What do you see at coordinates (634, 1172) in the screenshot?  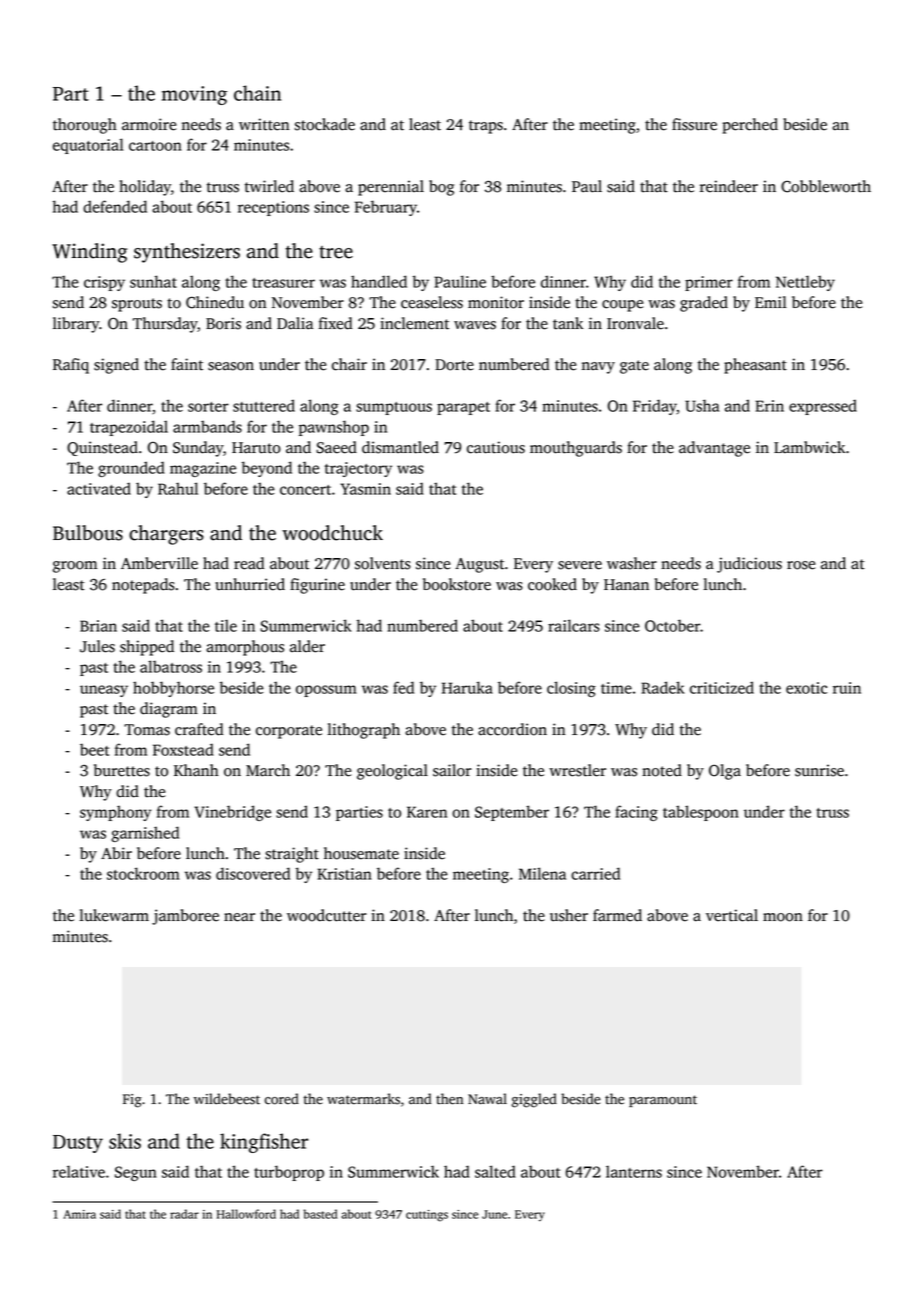 I see `lanterns` at bounding box center [634, 1172].
